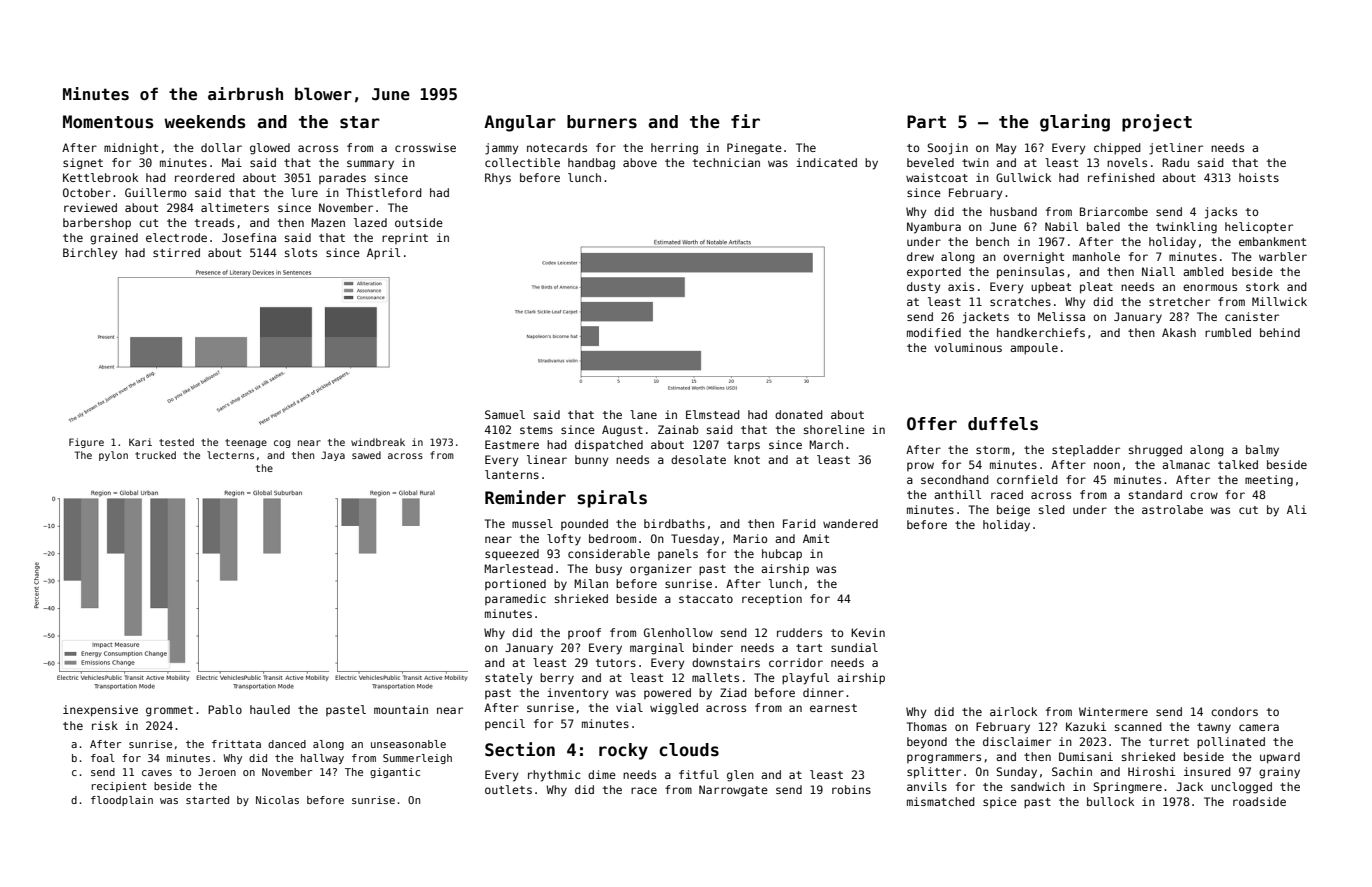 The width and height of the screenshot is (1372, 887). Describe the element at coordinates (1017, 741) in the screenshot. I see `disclaimer` at that location.
